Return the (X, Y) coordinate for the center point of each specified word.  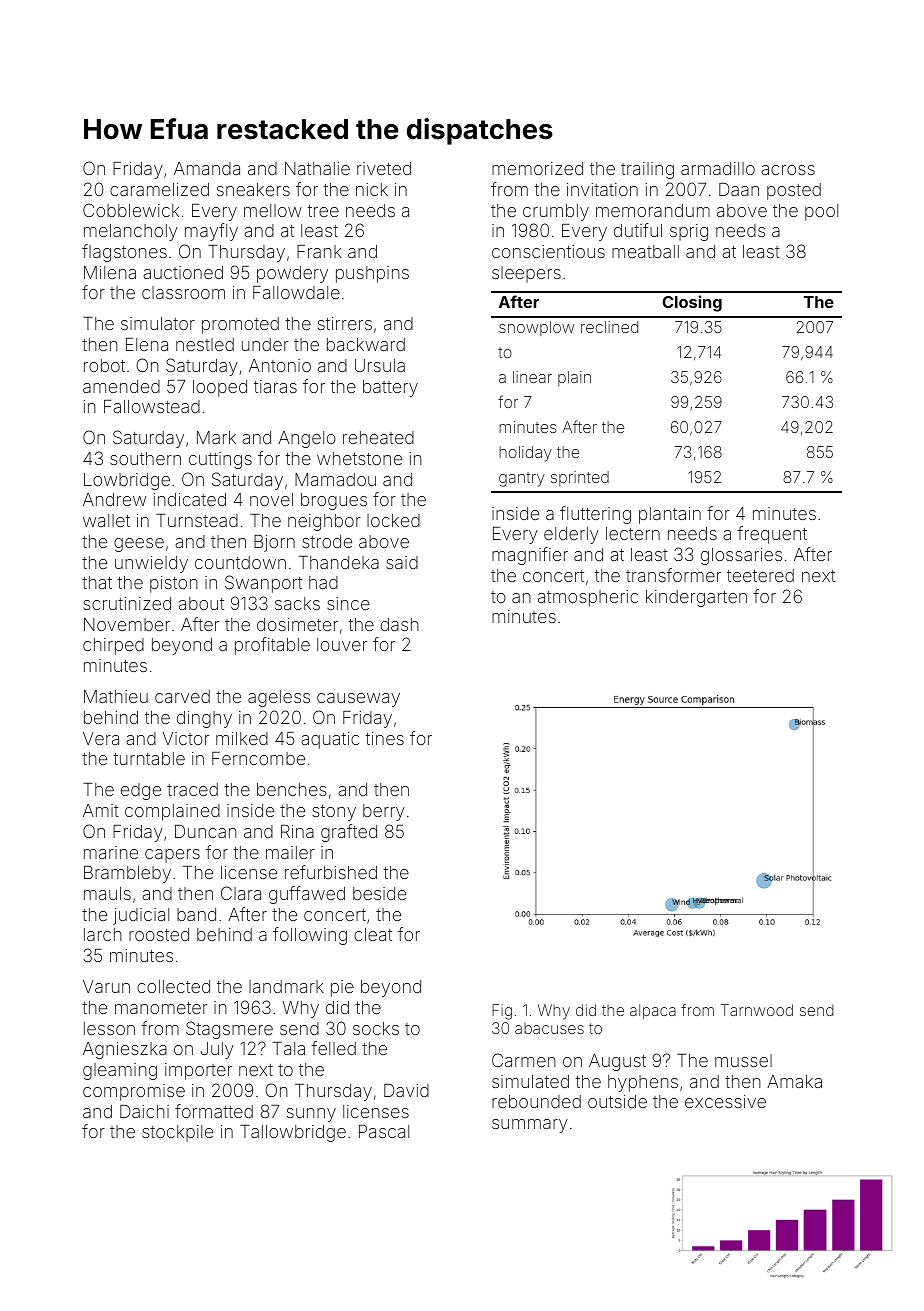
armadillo (718, 168)
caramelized (159, 189)
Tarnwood (757, 1010)
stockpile (177, 1133)
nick (372, 189)
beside (379, 893)
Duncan (206, 831)
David (406, 1090)
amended (121, 386)
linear (532, 377)
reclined (609, 327)
